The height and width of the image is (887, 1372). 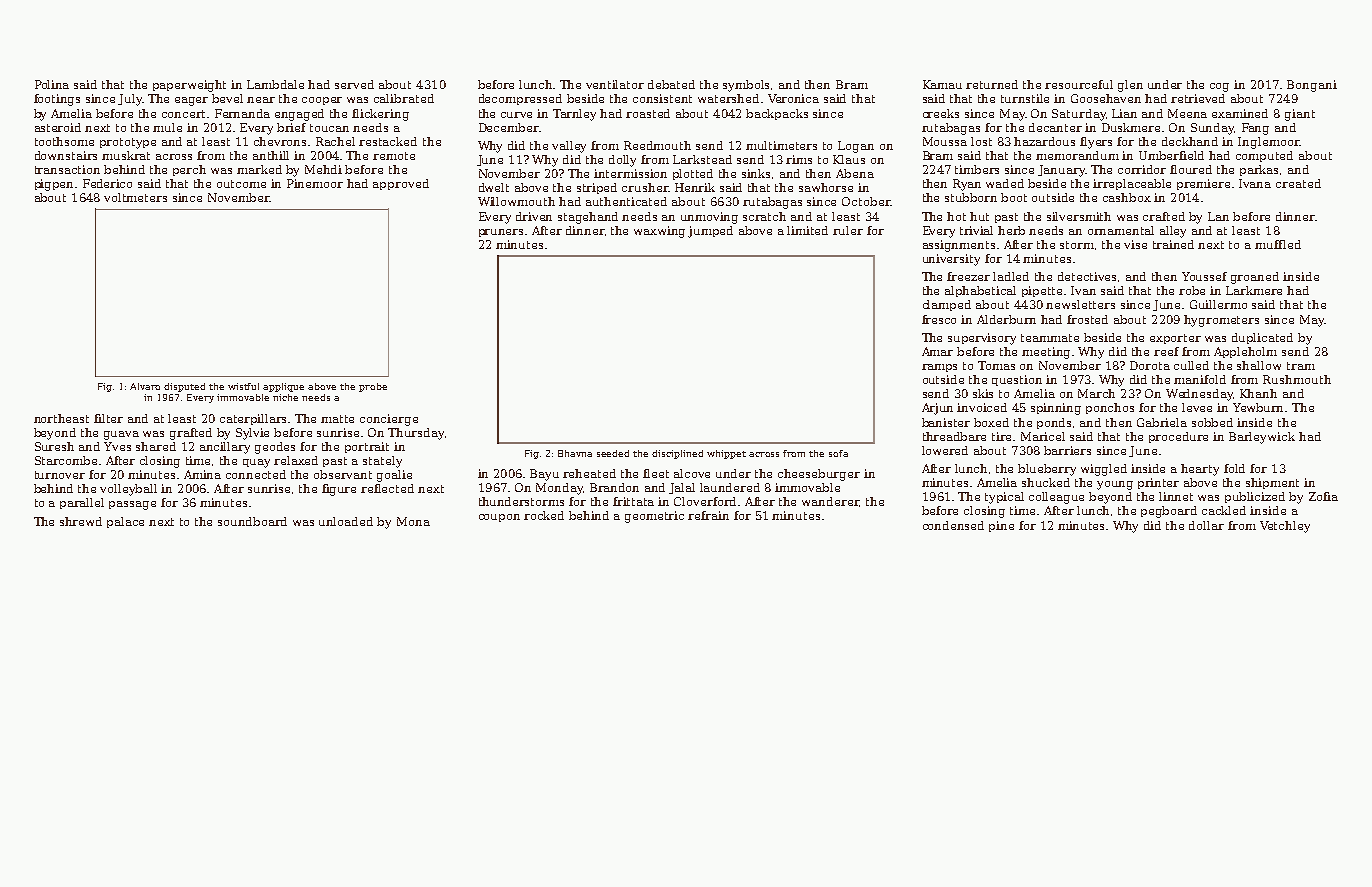 I want to click on university, so click(x=951, y=260).
